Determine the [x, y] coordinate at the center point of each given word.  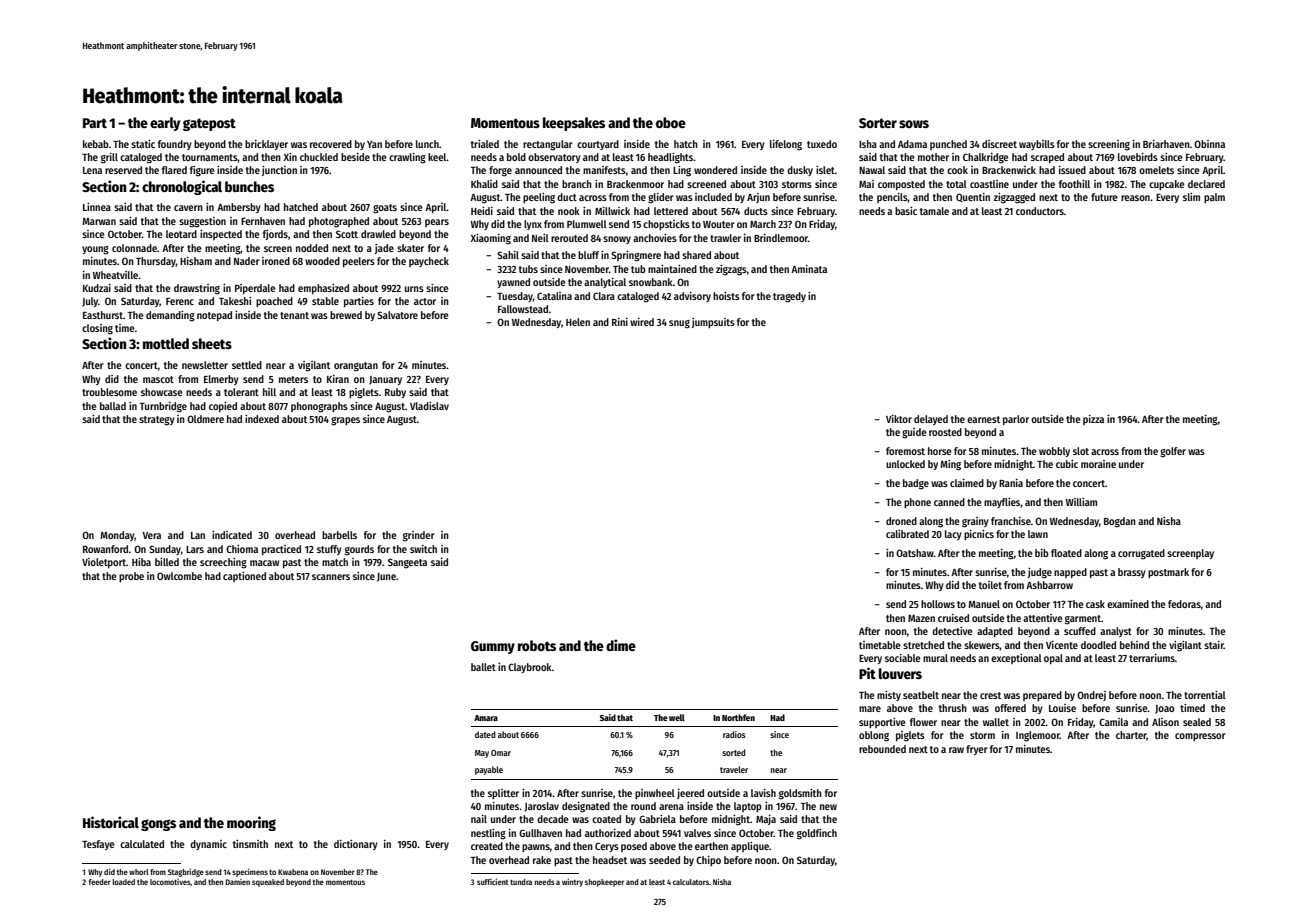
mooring [251, 823]
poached [274, 302]
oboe [671, 122]
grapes [345, 421]
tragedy [789, 297]
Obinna [1209, 144]
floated [1066, 553]
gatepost [209, 124]
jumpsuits [713, 323]
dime [621, 645]
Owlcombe [179, 576]
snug [679, 324]
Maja [766, 820]
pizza [1093, 420]
